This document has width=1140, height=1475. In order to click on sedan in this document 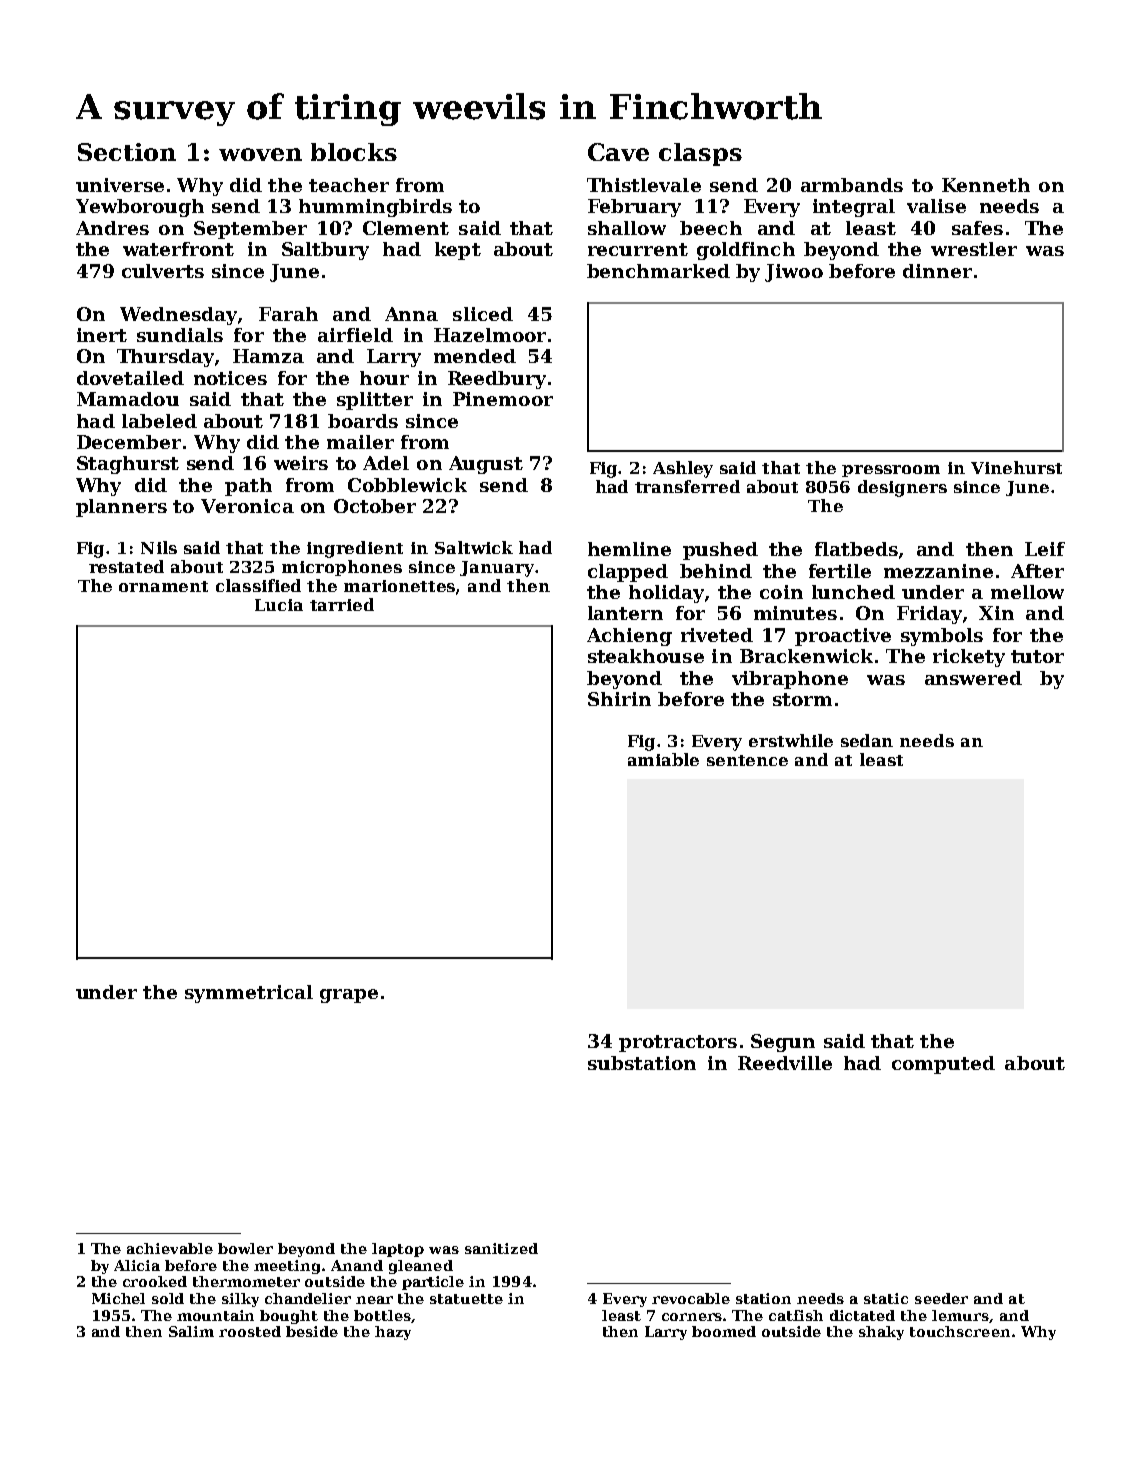, I will do `click(867, 740)`.
